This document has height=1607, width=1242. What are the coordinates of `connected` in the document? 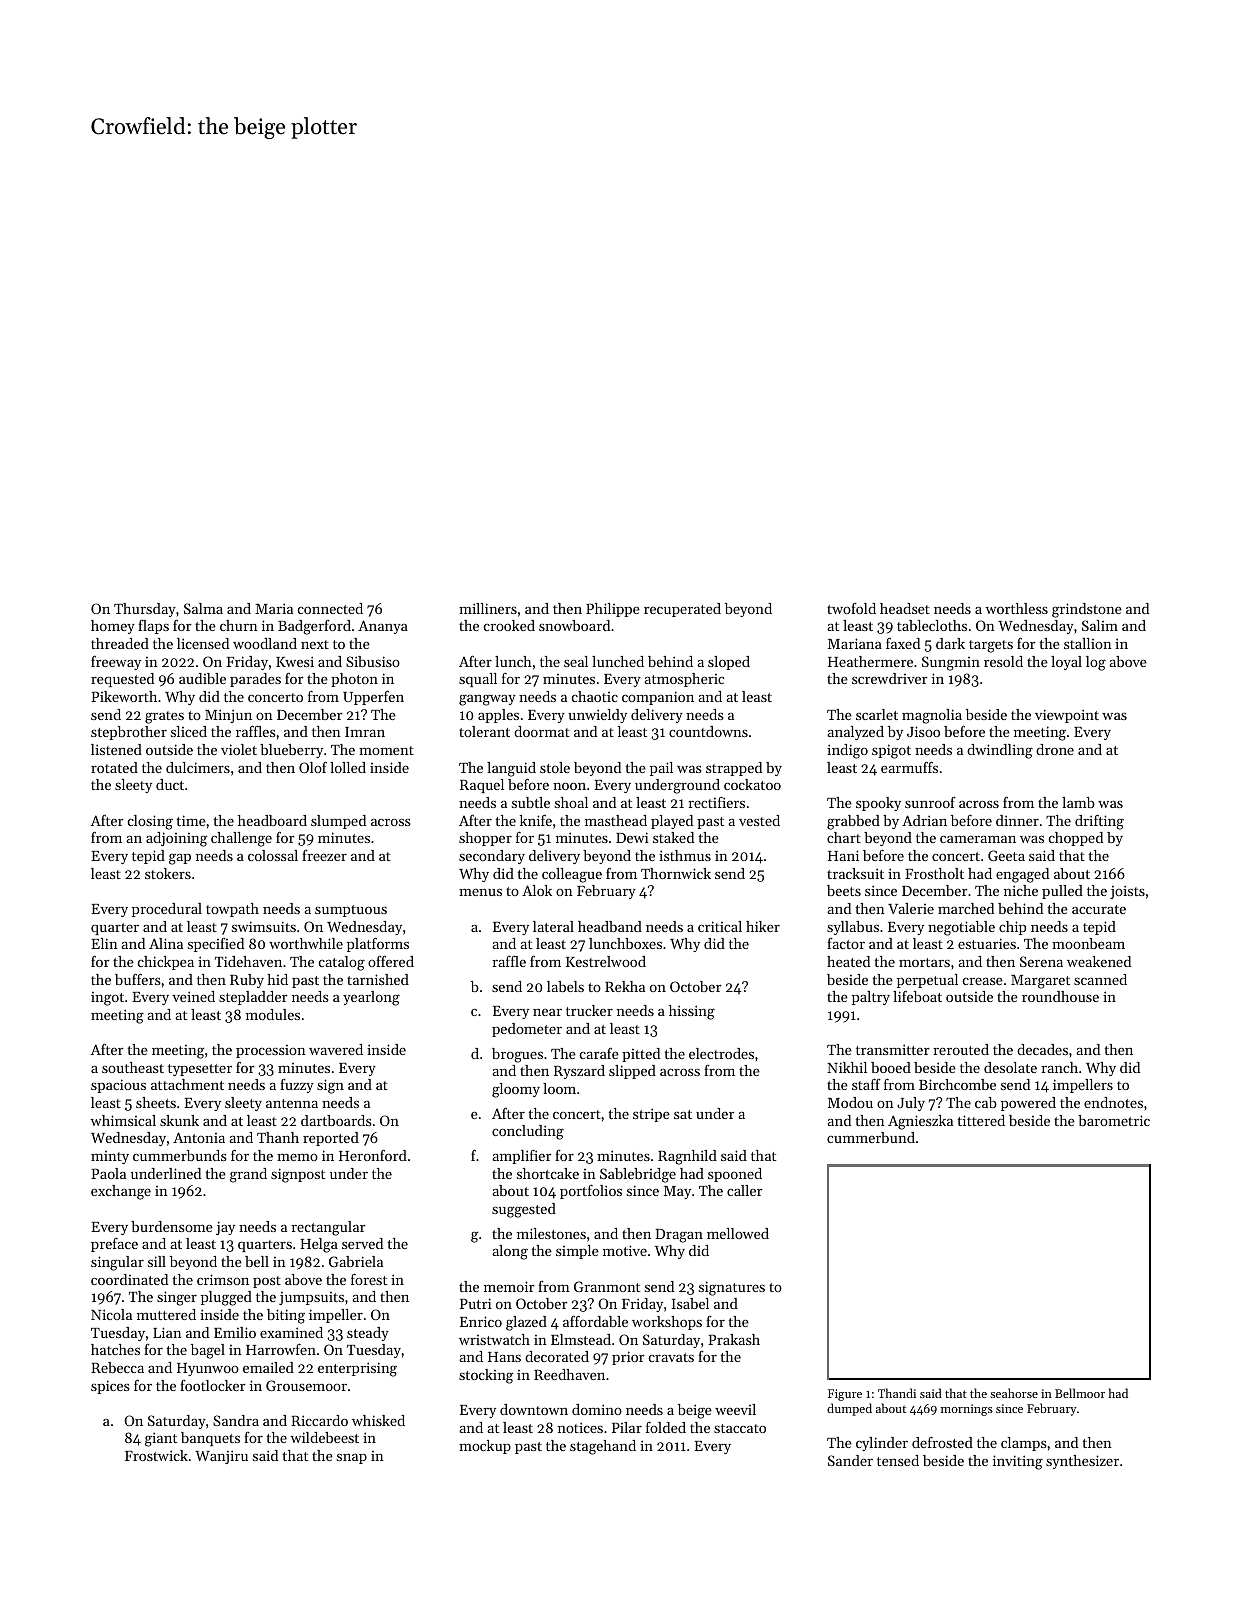 It's located at (330, 608).
